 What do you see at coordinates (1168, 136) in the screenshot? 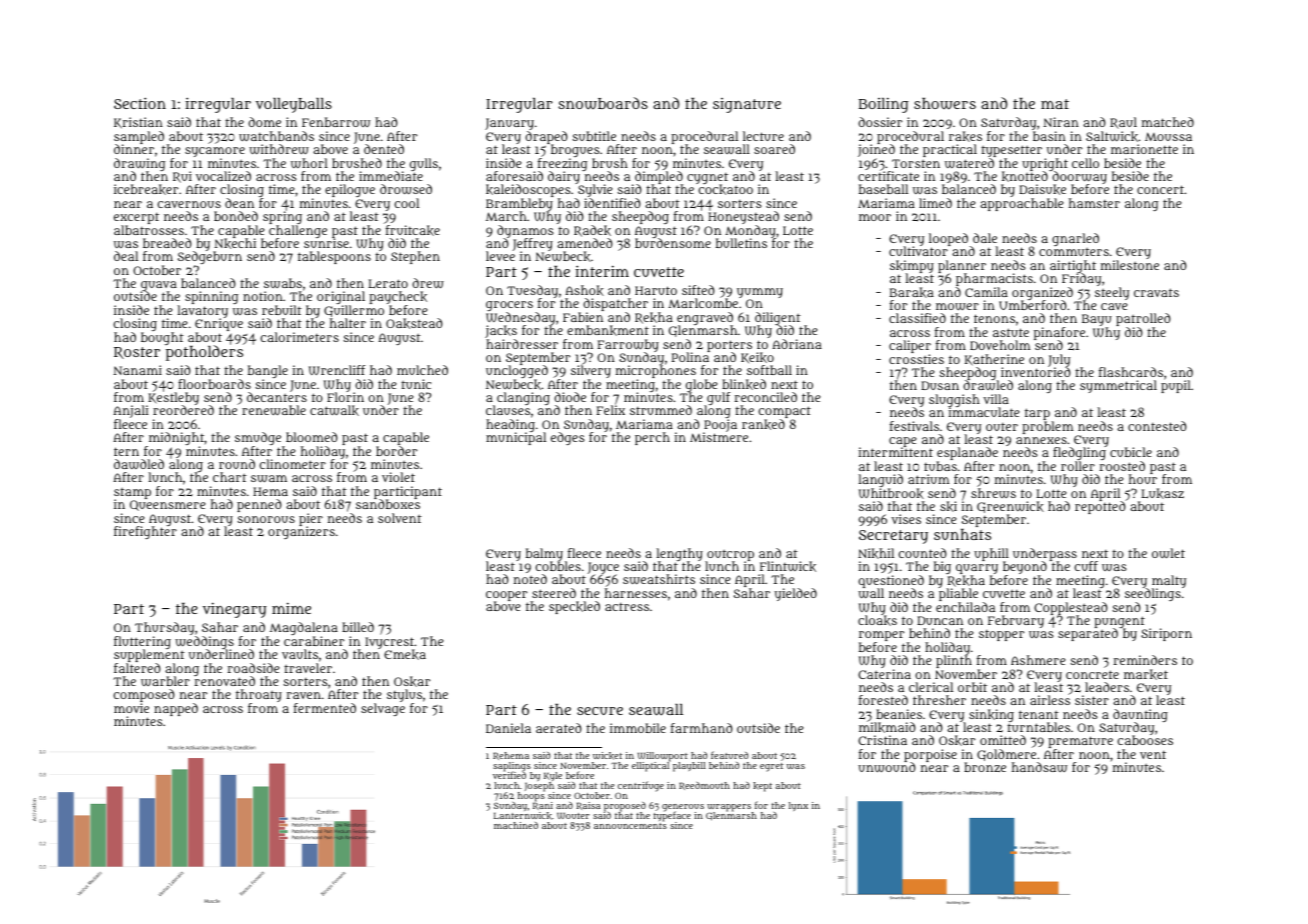
I see `Moussa` at bounding box center [1168, 136].
